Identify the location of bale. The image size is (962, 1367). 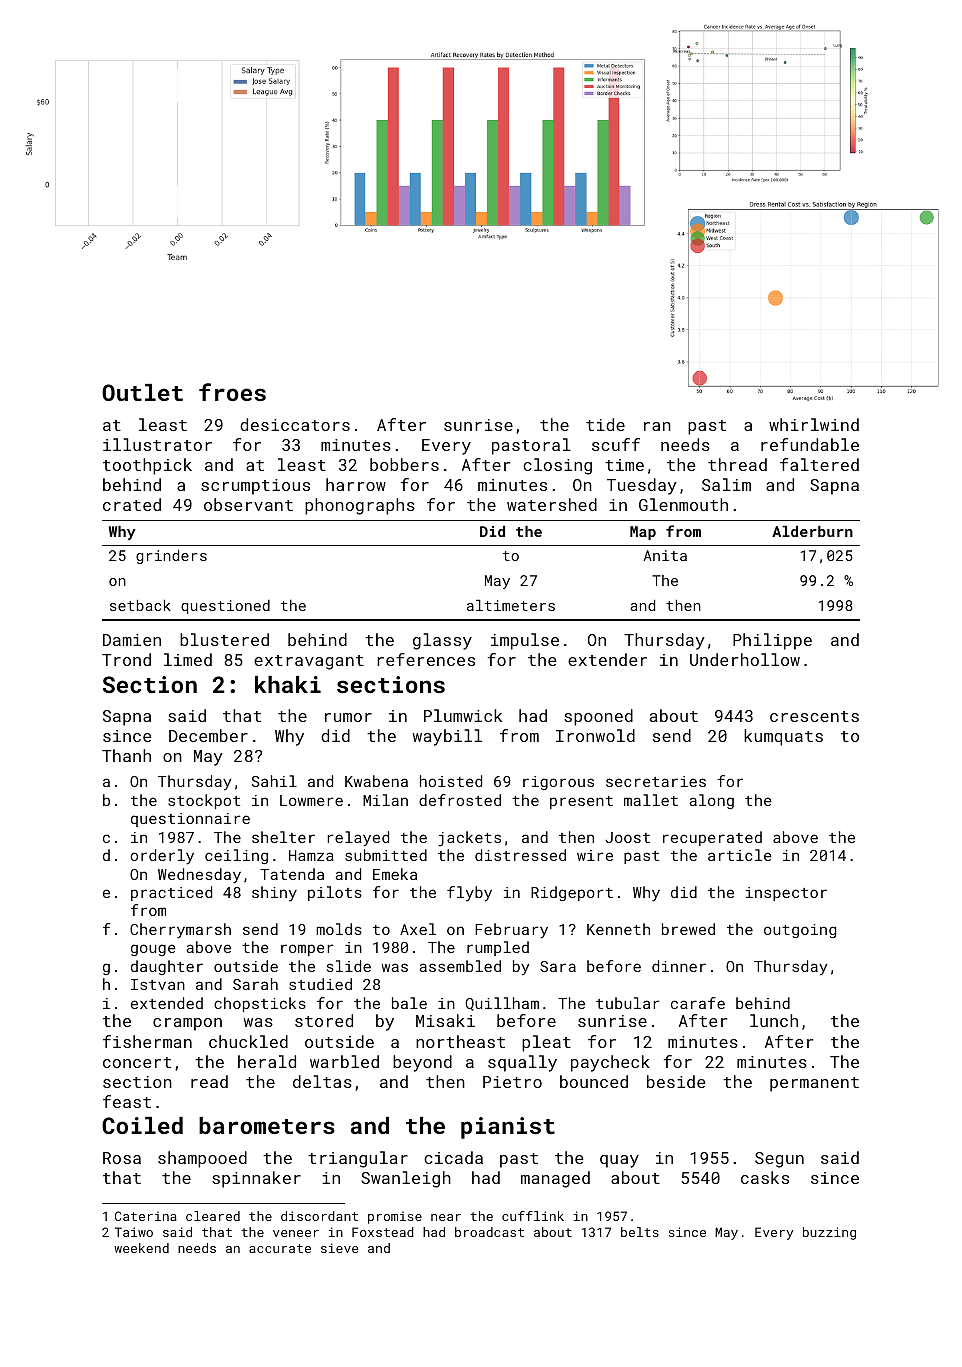
(409, 1003).
